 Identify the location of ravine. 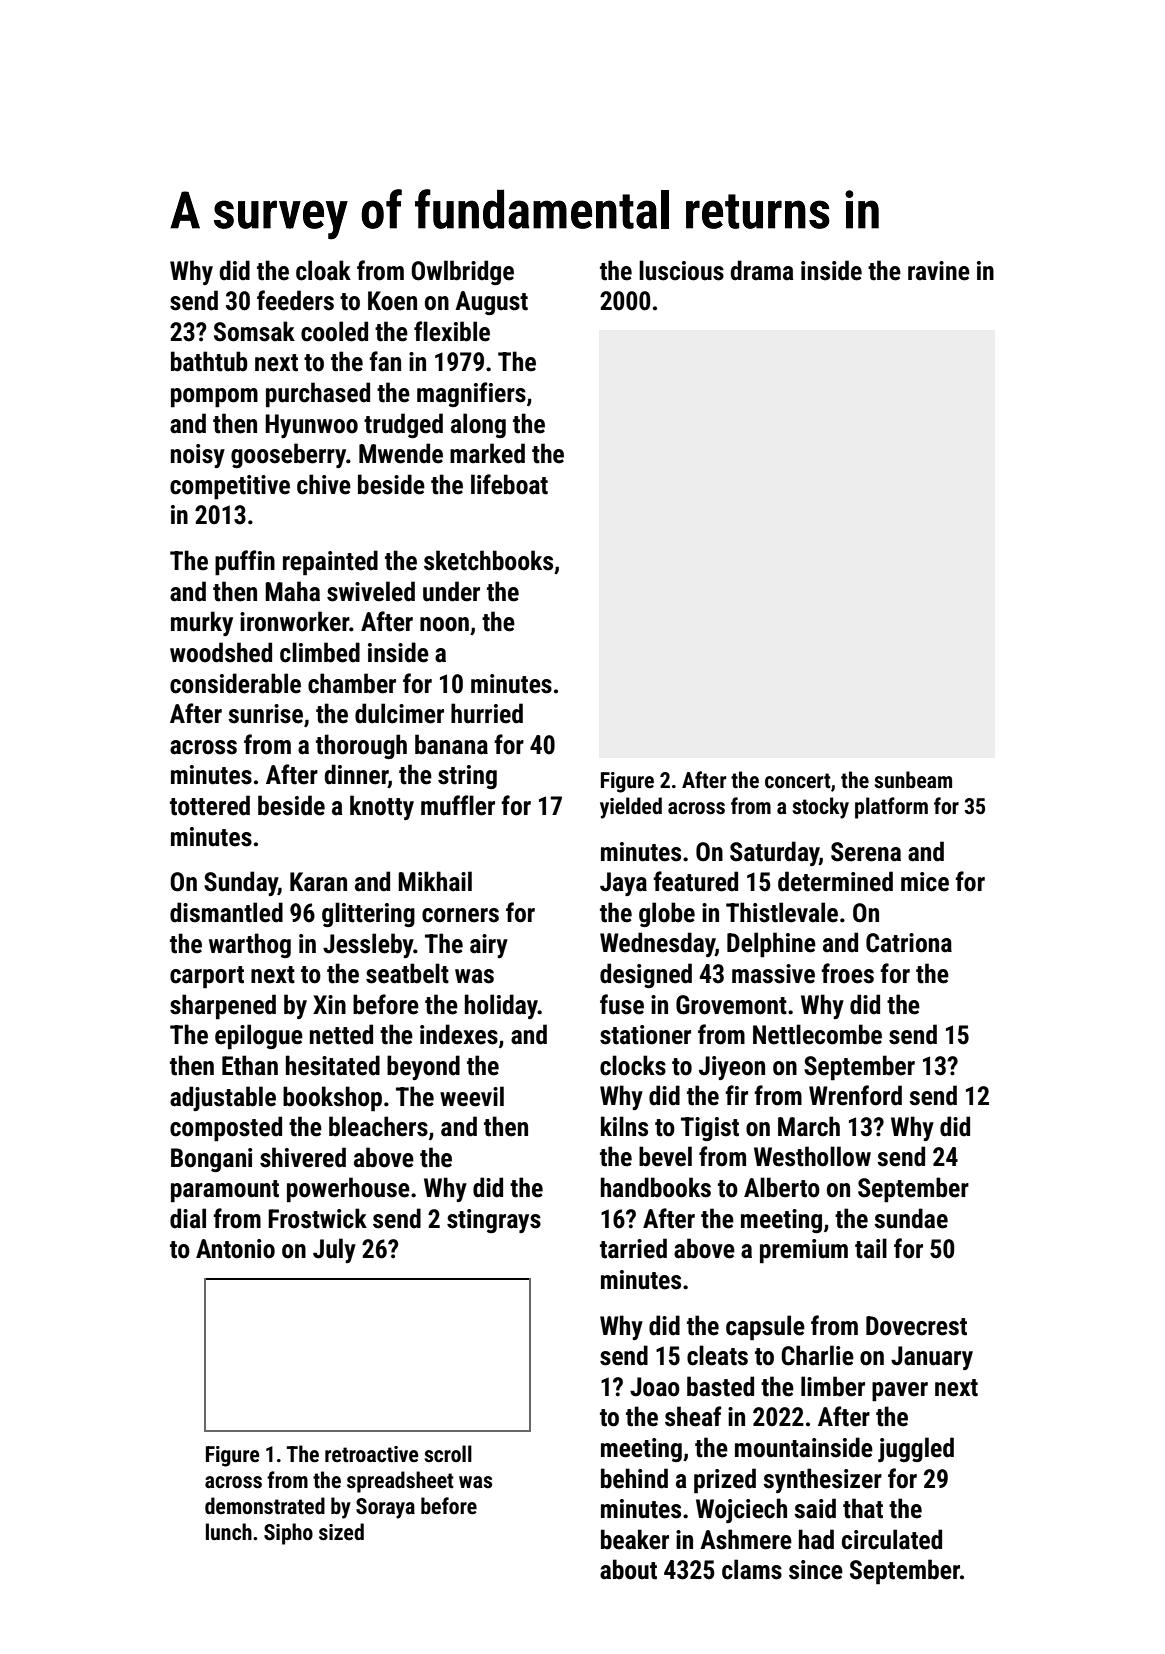
(939, 271).
